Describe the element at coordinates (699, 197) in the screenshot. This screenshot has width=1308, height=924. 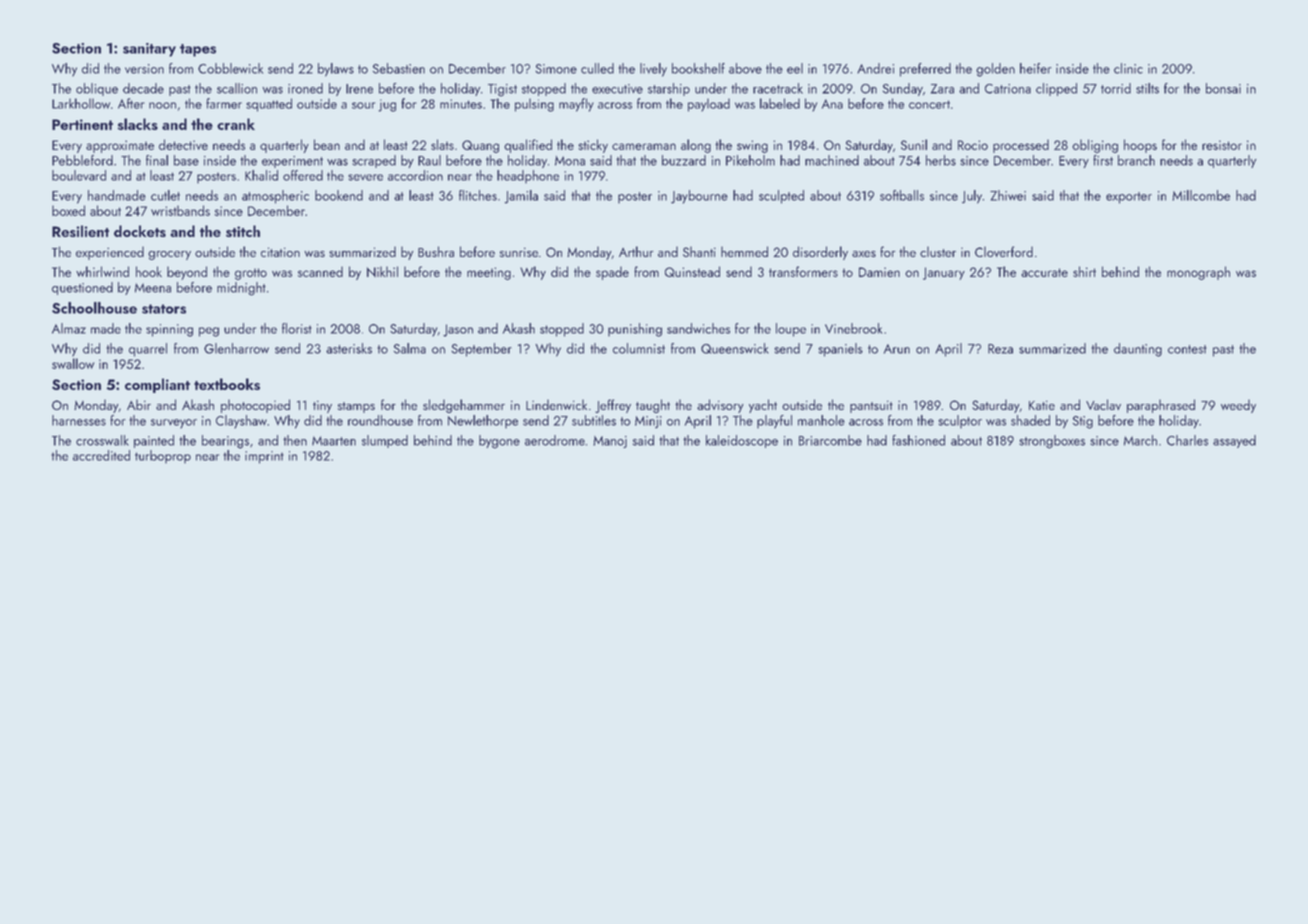
I see `Jaybourne` at that location.
